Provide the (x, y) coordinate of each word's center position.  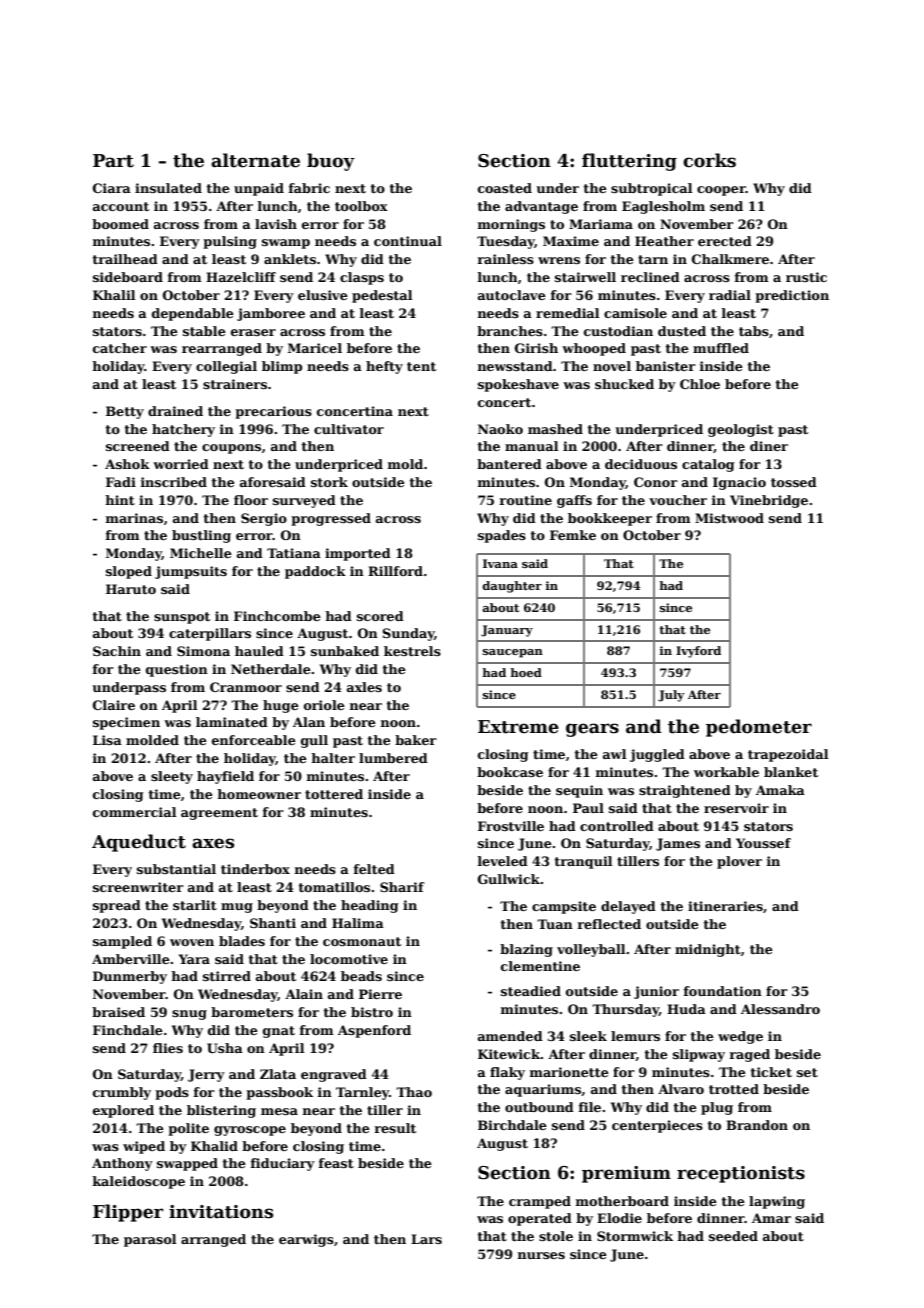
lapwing (777, 1202)
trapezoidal (788, 755)
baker (416, 740)
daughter (512, 587)
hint (120, 500)
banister (666, 366)
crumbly (122, 1093)
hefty (384, 367)
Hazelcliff (241, 277)
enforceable (254, 740)
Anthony (122, 1164)
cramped (540, 1202)
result (395, 1128)
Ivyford (698, 652)
